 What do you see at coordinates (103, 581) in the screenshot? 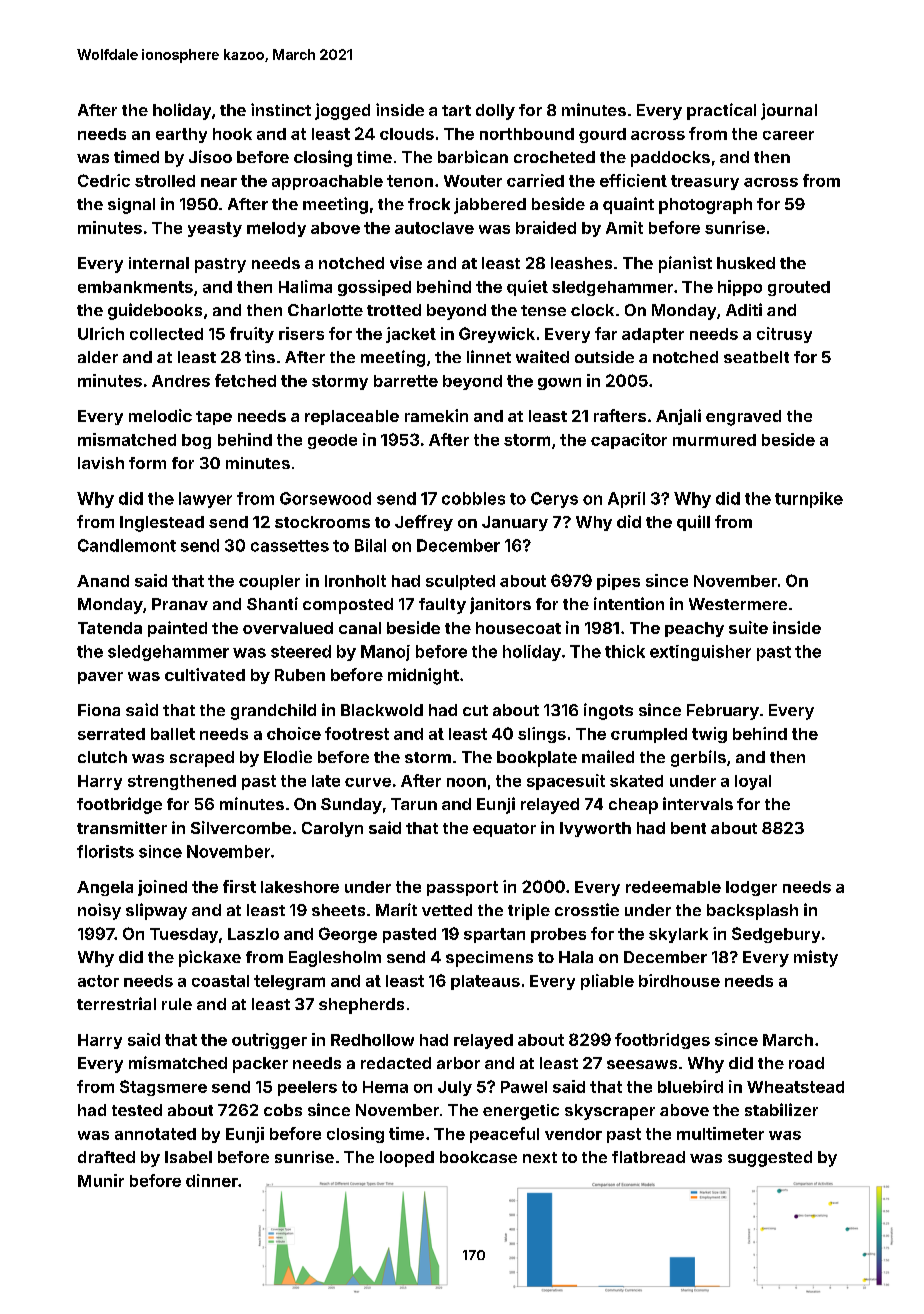
I see `Anand` at bounding box center [103, 581].
